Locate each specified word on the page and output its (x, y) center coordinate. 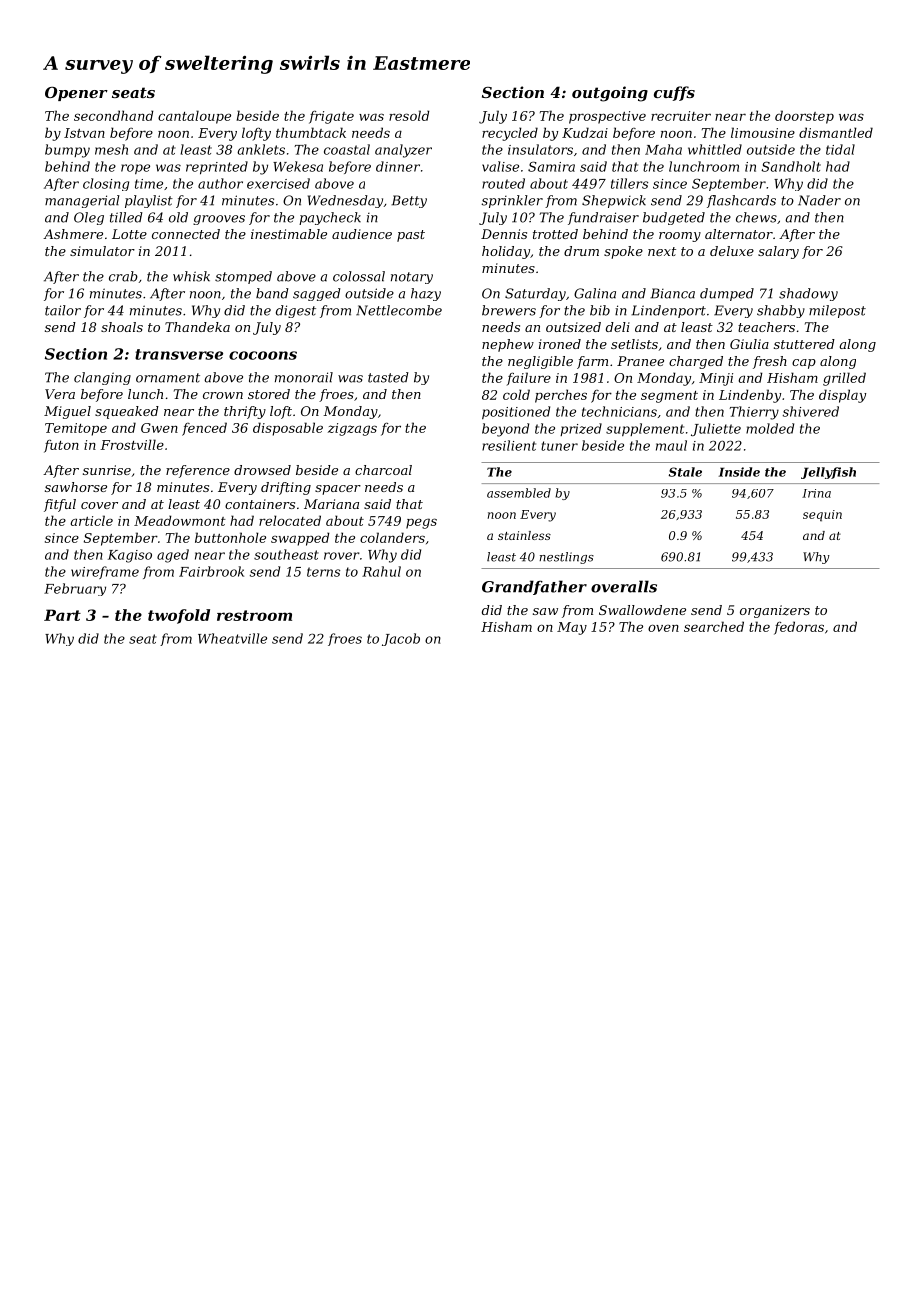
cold (516, 394)
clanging (102, 378)
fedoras (799, 628)
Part (62, 615)
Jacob (401, 639)
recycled (510, 134)
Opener (76, 94)
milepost (837, 311)
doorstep (804, 117)
